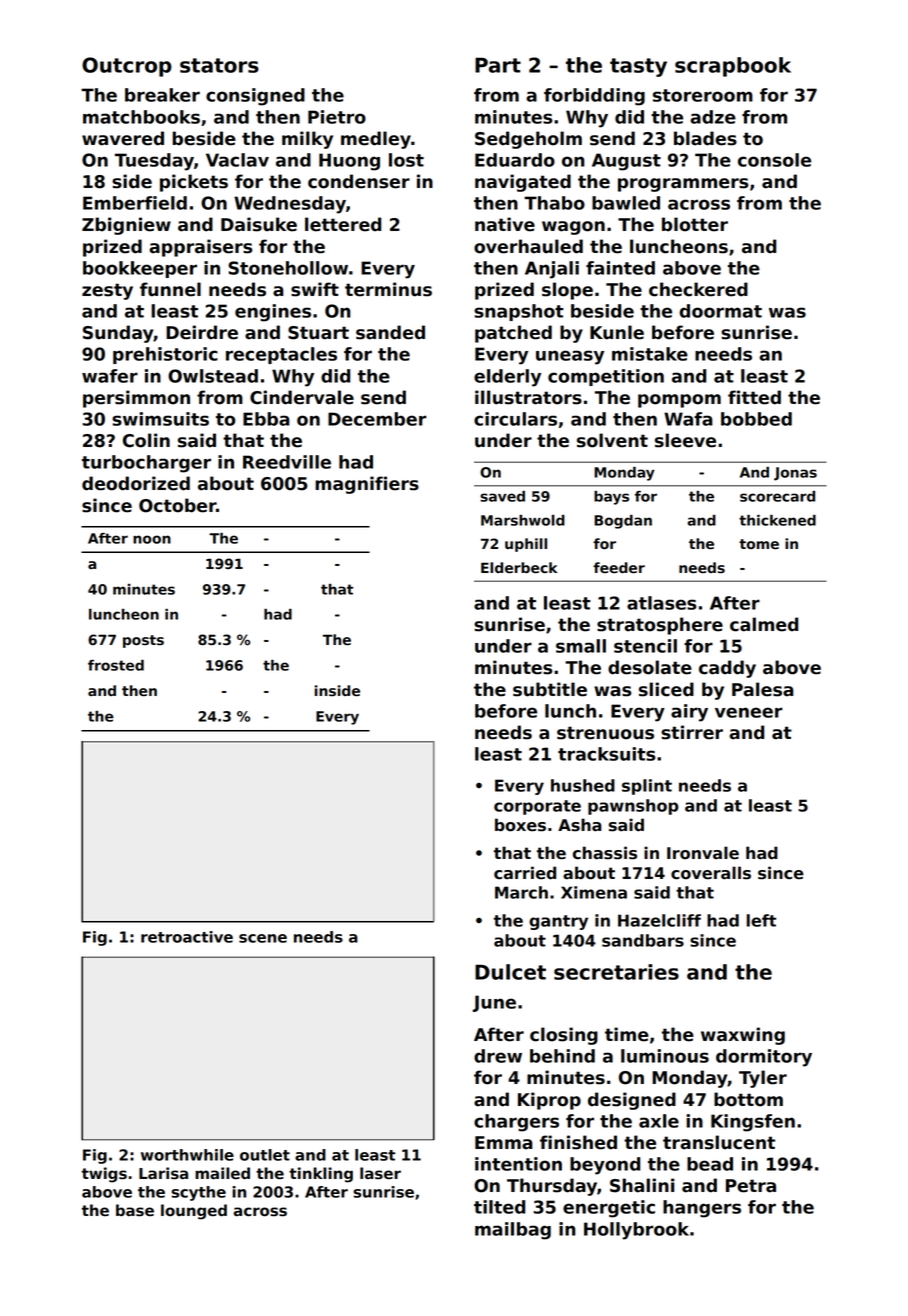 The image size is (908, 1316). Describe the element at coordinates (749, 712) in the screenshot. I see `veneer` at that location.
